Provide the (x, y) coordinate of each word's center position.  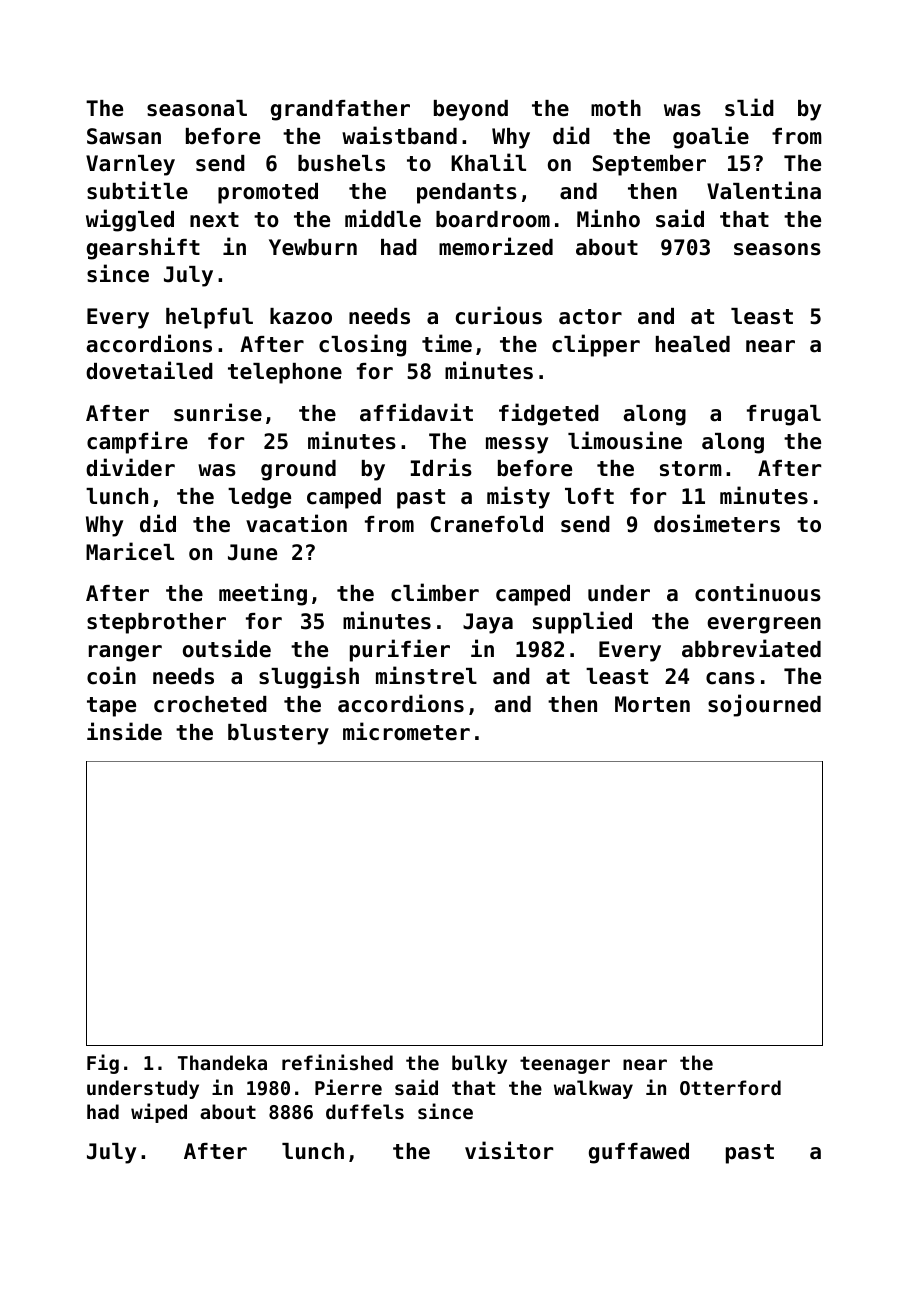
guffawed (639, 1153)
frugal (784, 415)
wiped (159, 1113)
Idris (441, 467)
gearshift (143, 248)
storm (691, 469)
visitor (509, 1150)
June (252, 552)
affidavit (416, 412)
